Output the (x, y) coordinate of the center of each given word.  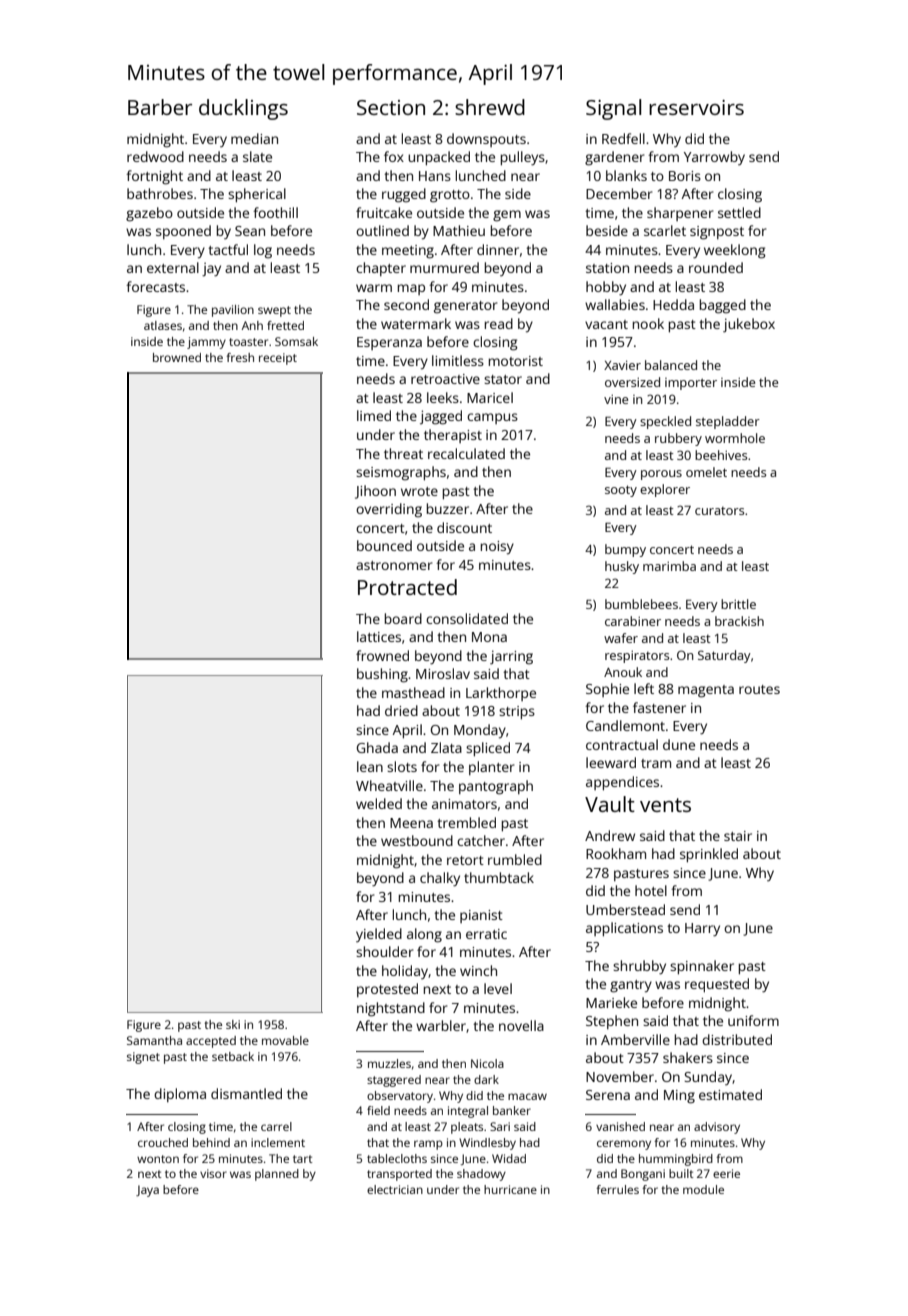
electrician (395, 1189)
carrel (276, 1126)
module (703, 1189)
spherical (257, 195)
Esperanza (389, 343)
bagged (723, 306)
